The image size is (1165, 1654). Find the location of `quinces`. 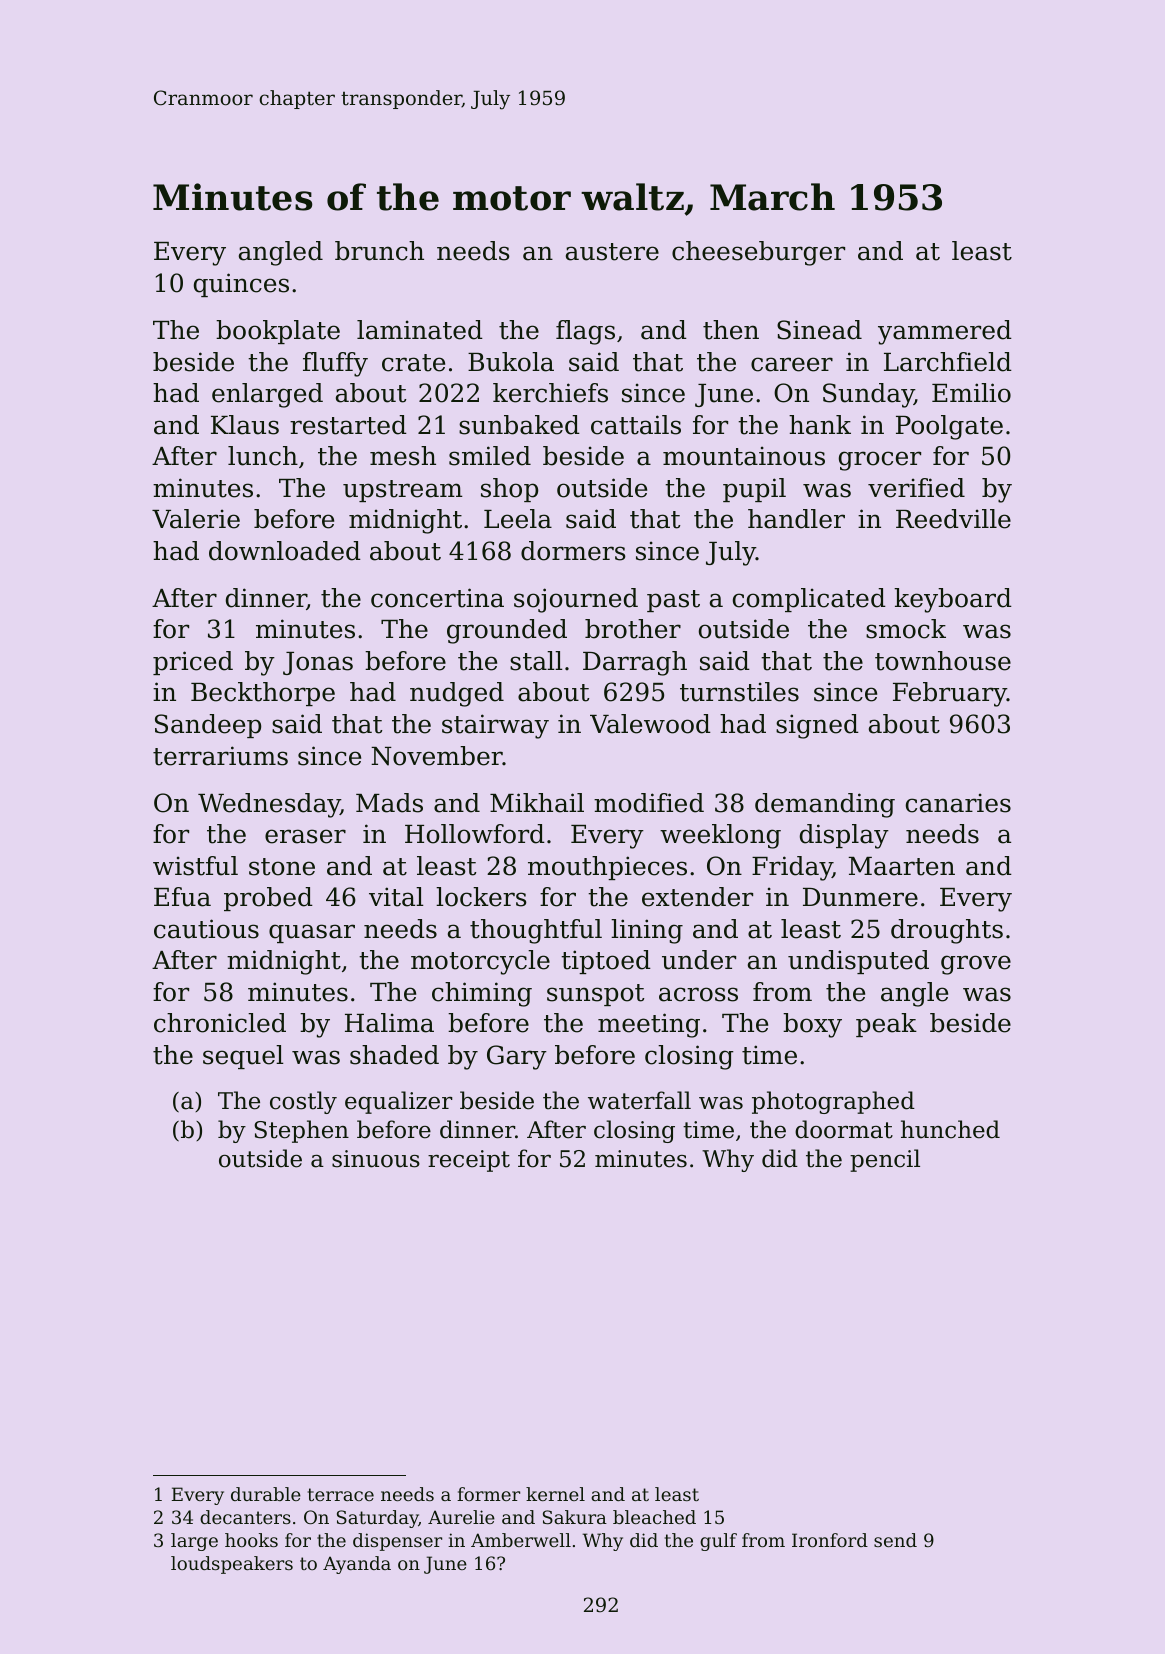

quinces is located at coordinates (241, 285).
